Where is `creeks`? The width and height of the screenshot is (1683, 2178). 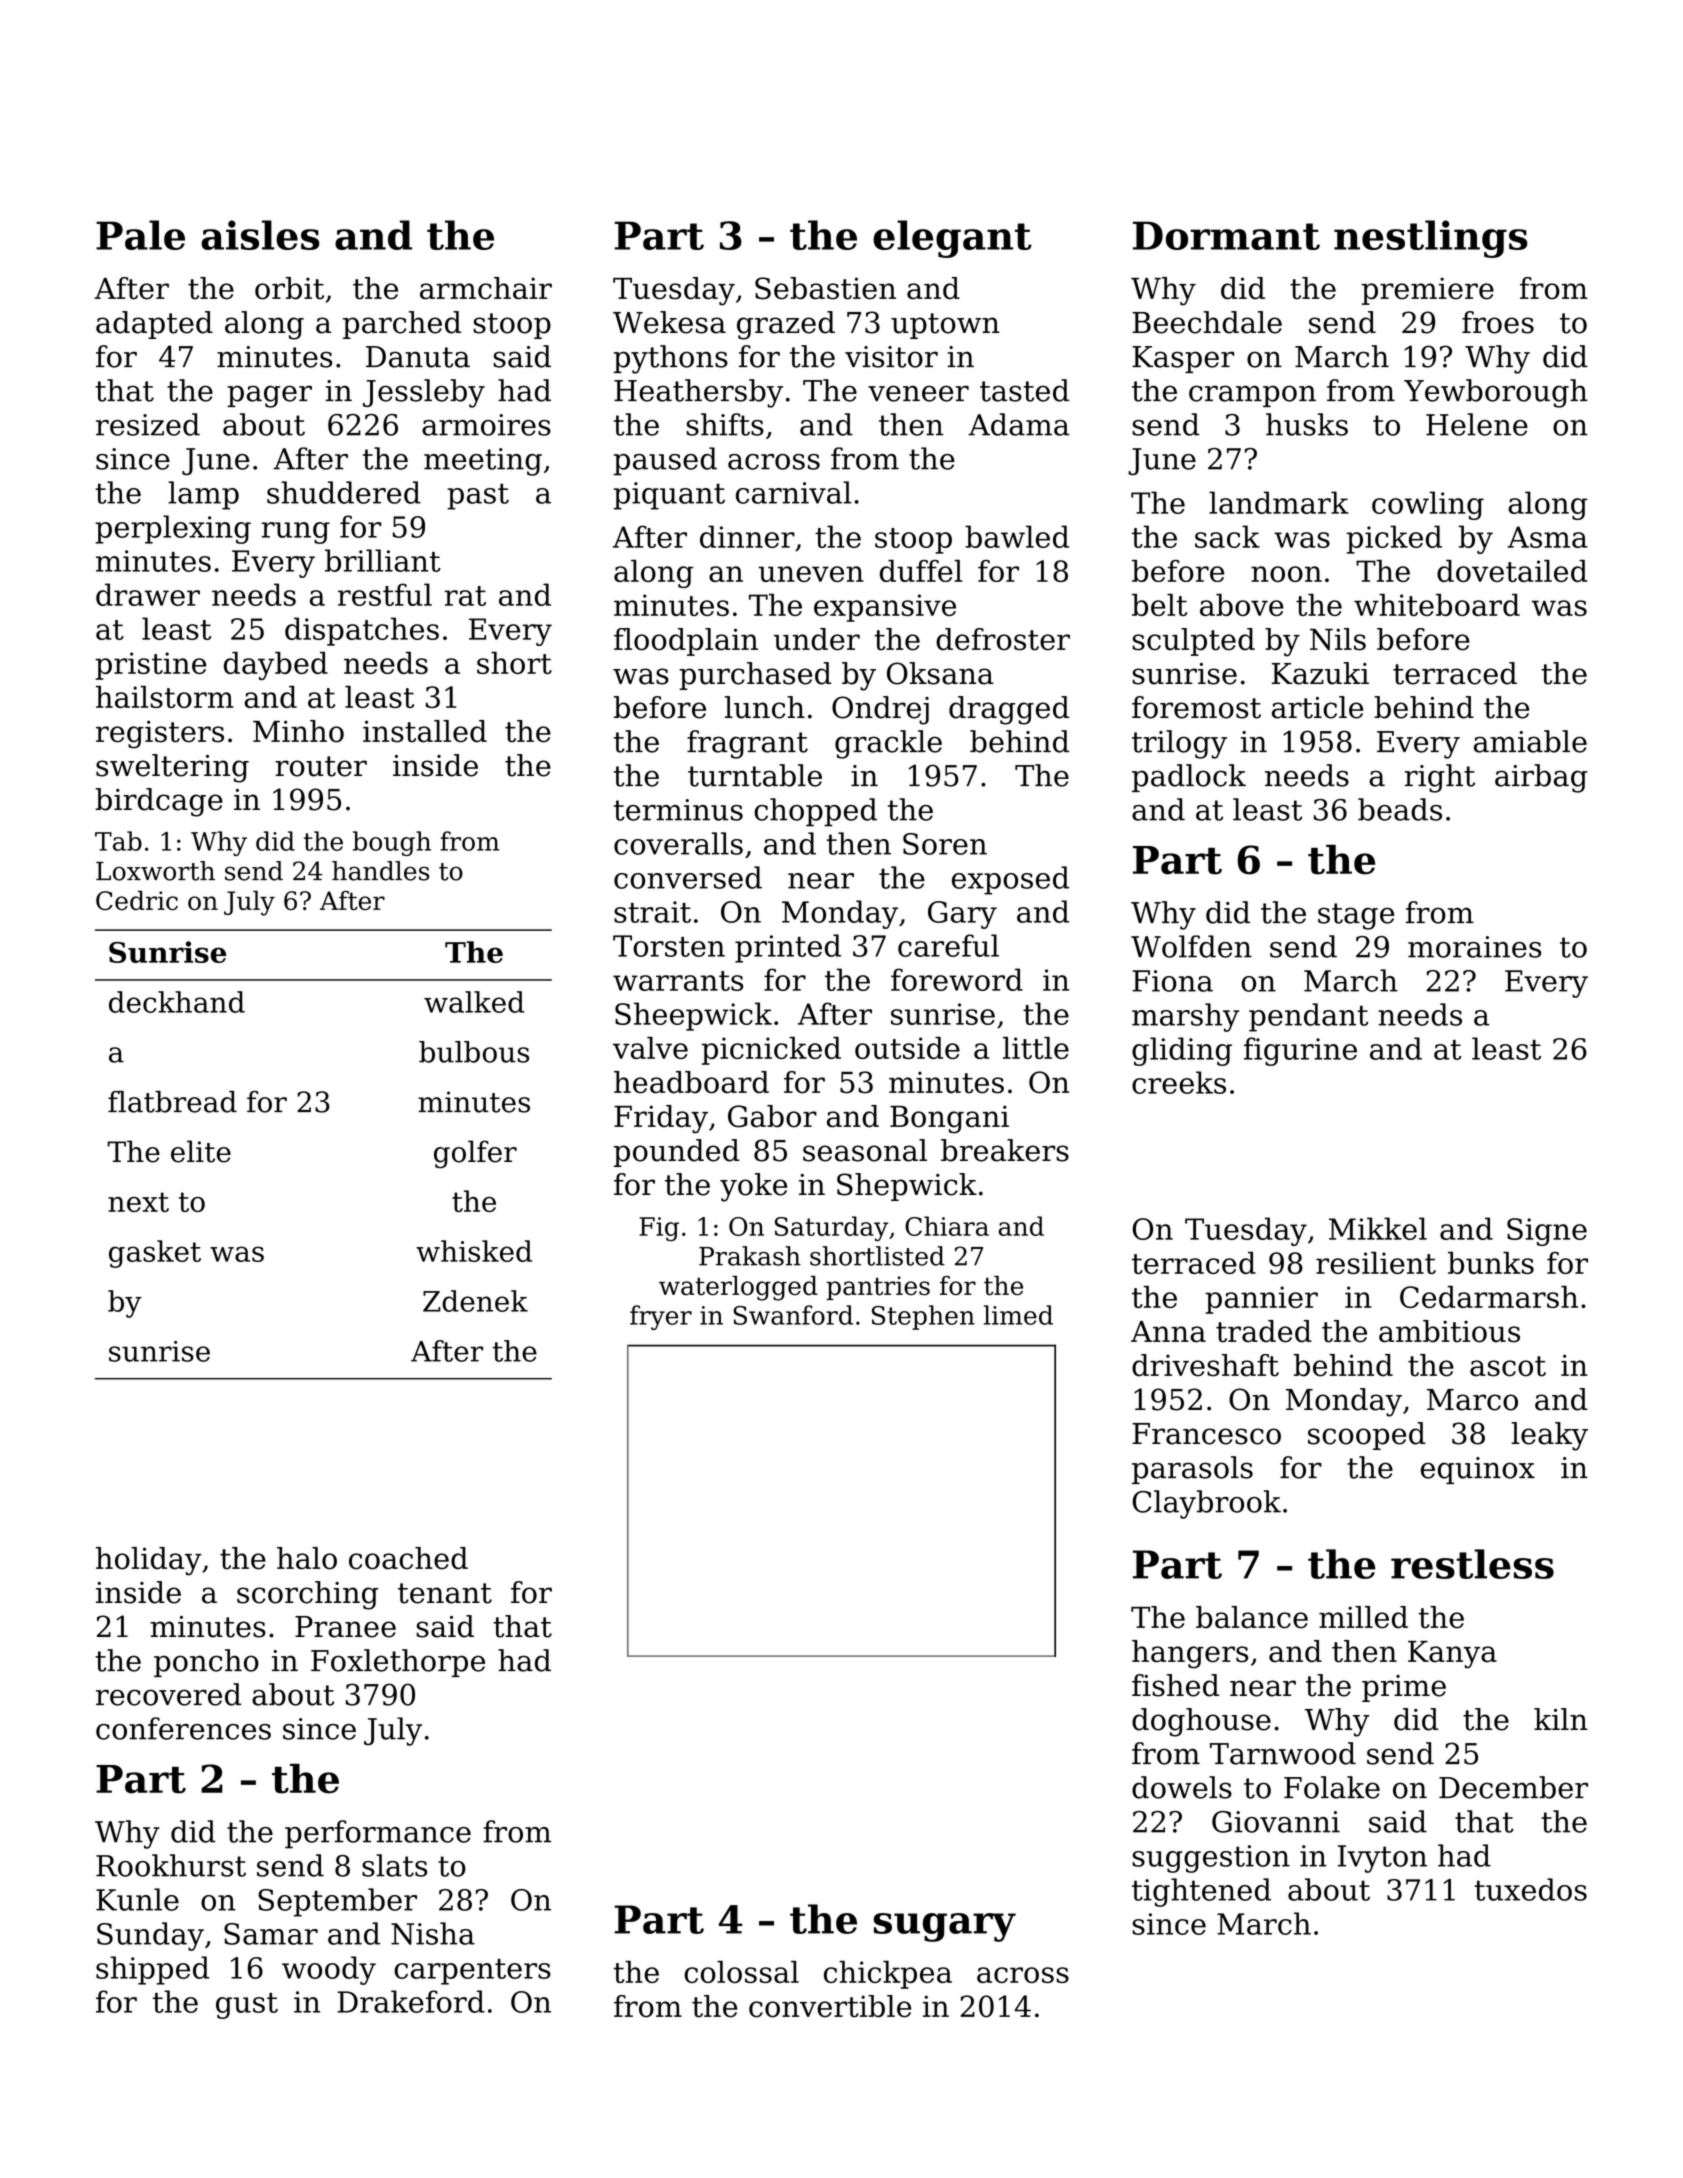 creeks is located at coordinates (1179, 1082).
